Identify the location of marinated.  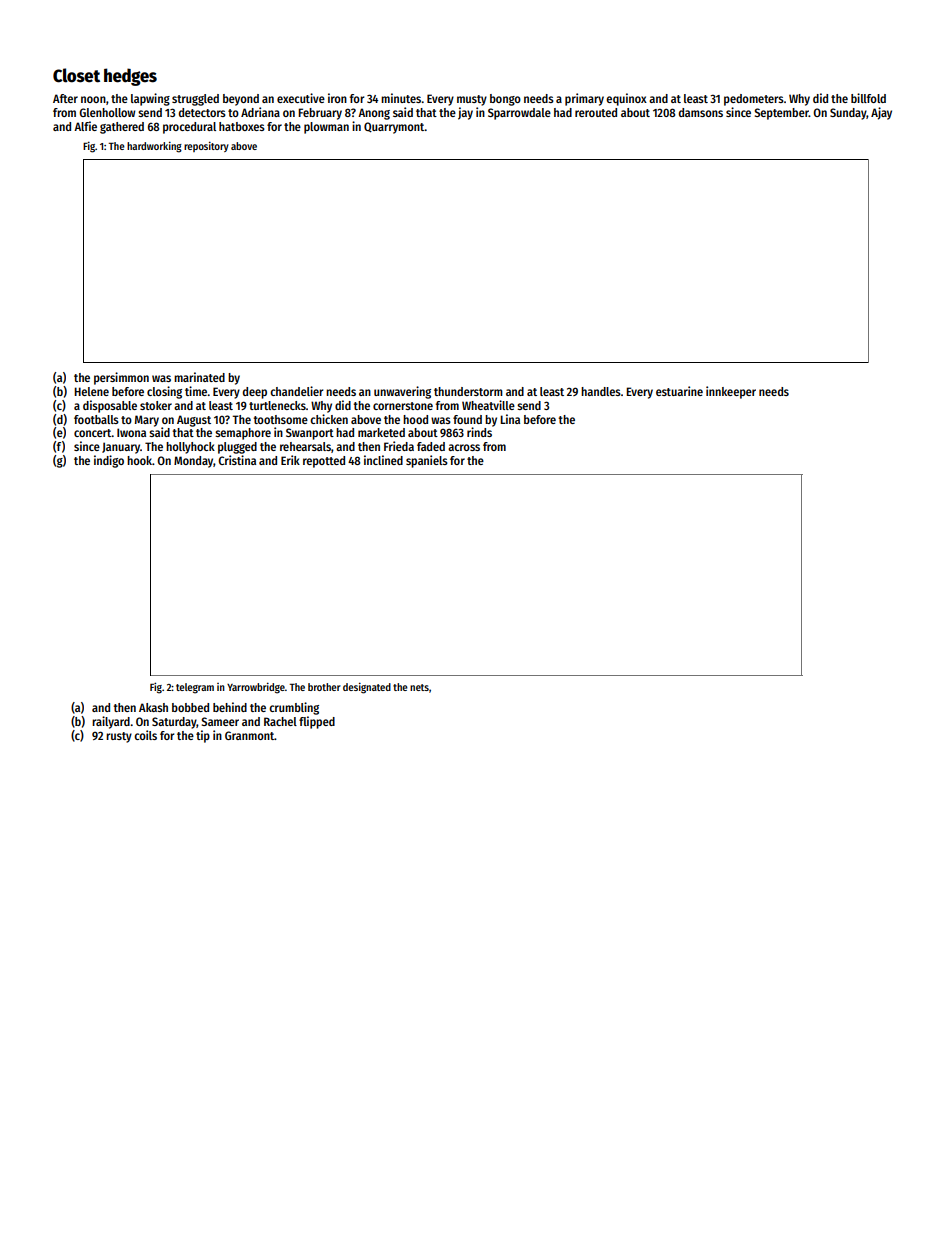
(199, 377).
